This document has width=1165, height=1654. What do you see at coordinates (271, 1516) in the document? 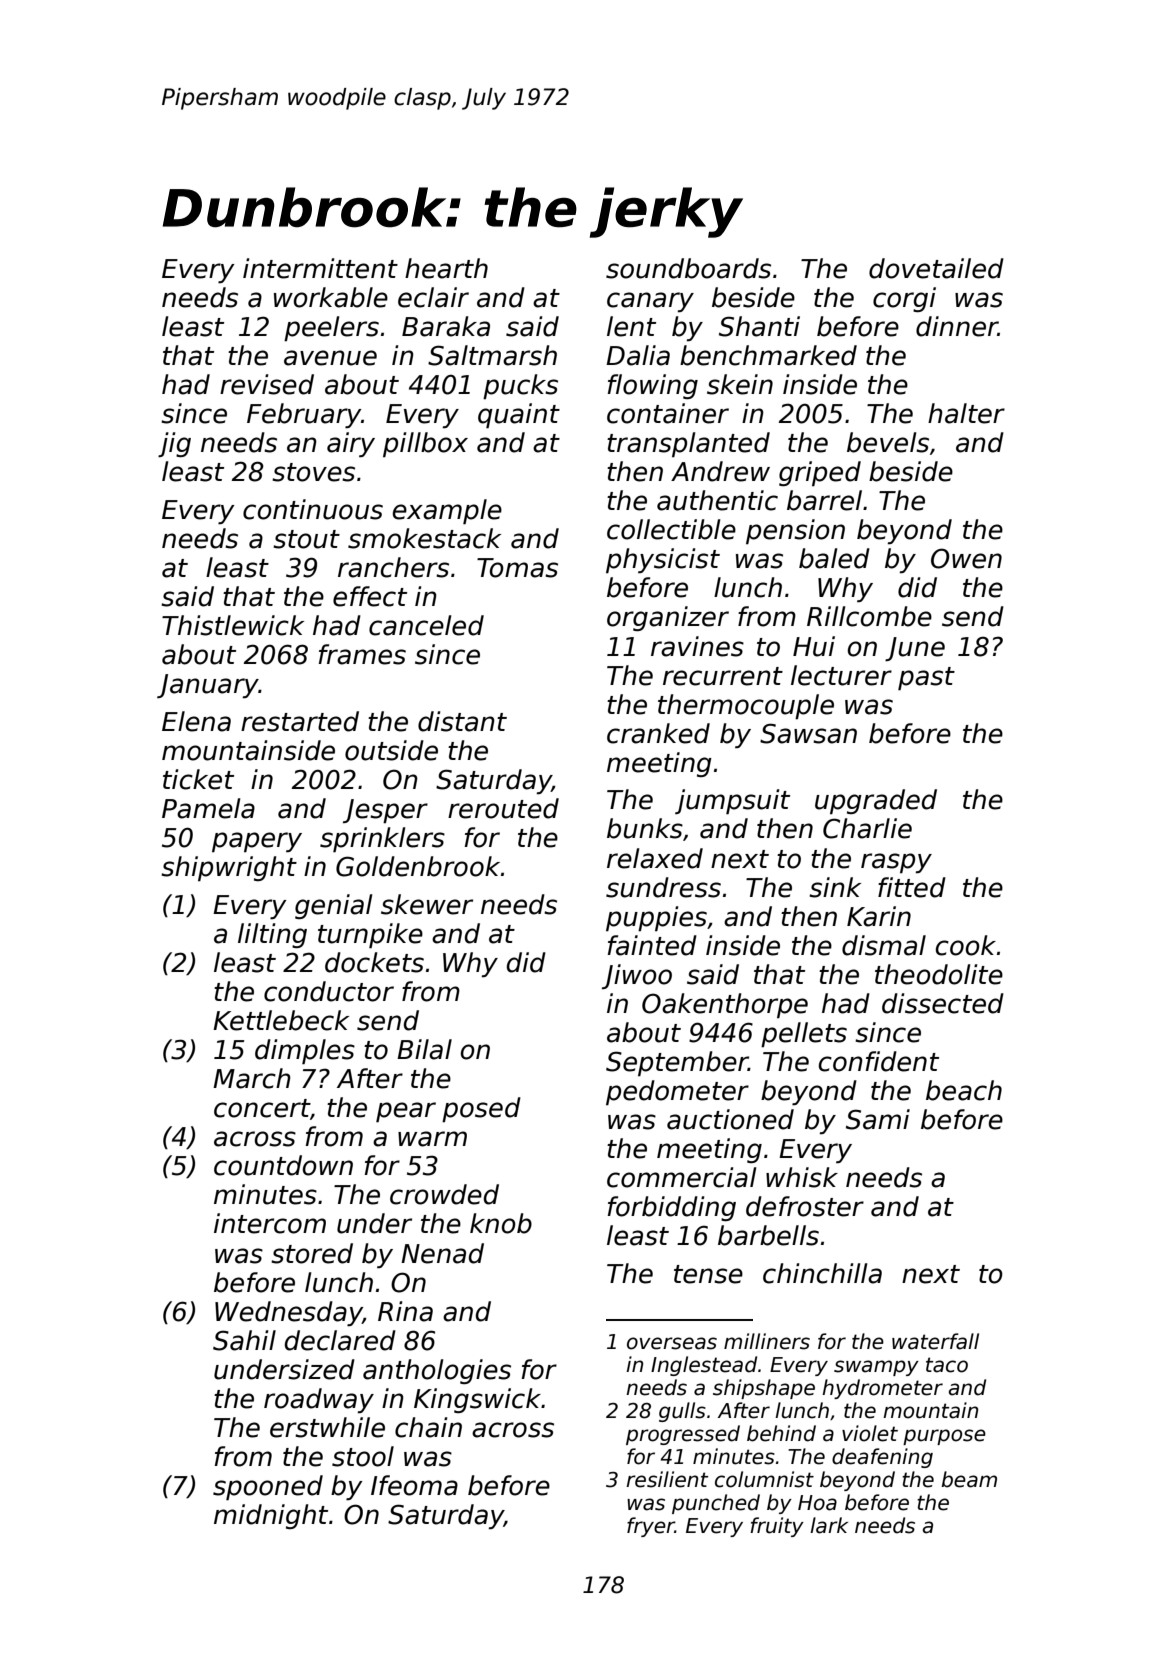
I see `midnight` at bounding box center [271, 1516].
